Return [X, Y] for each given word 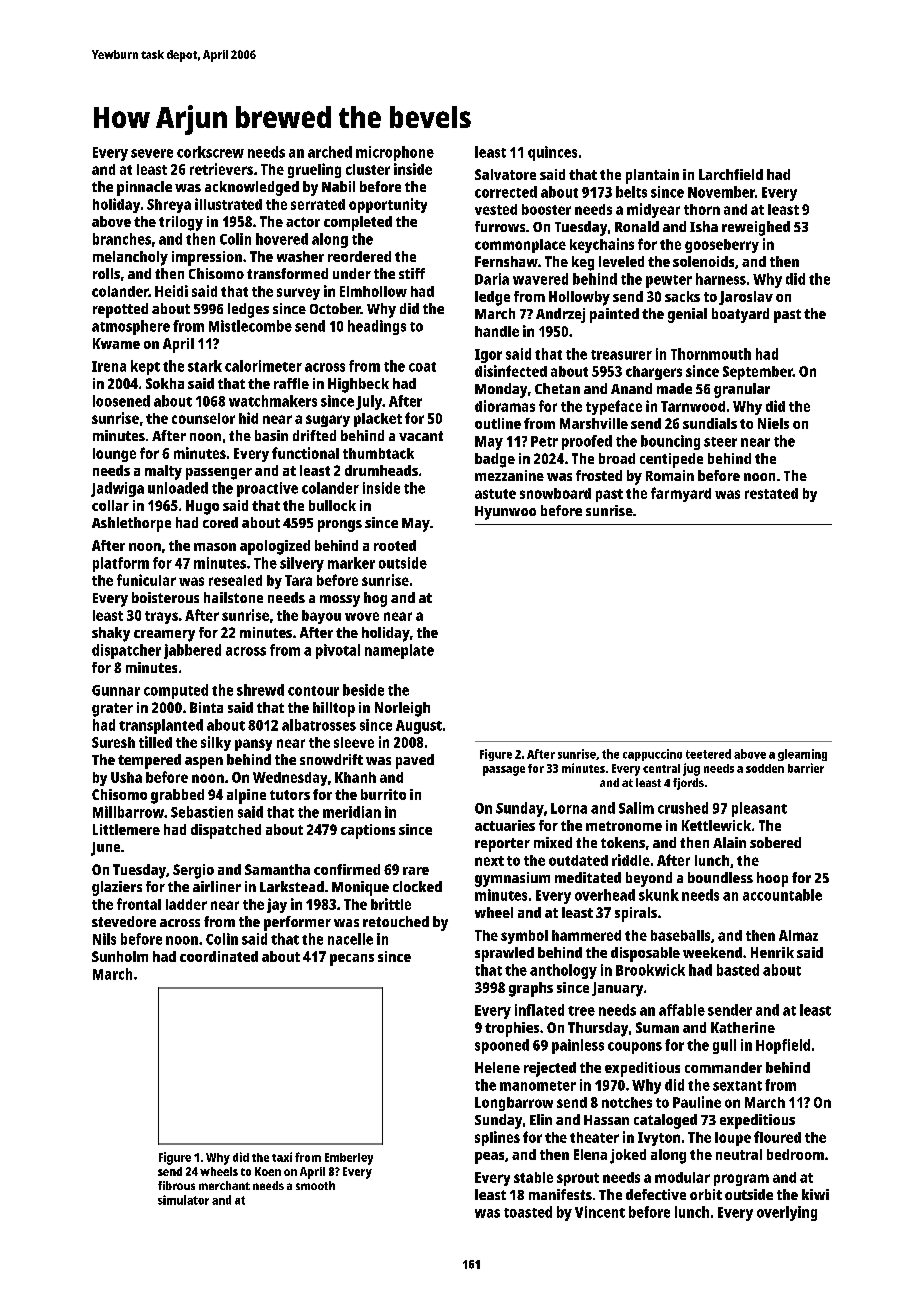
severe [152, 153]
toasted [528, 1212]
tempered [149, 761]
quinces [552, 153]
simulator [183, 1200]
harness [721, 279]
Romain [670, 475]
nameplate [399, 651]
